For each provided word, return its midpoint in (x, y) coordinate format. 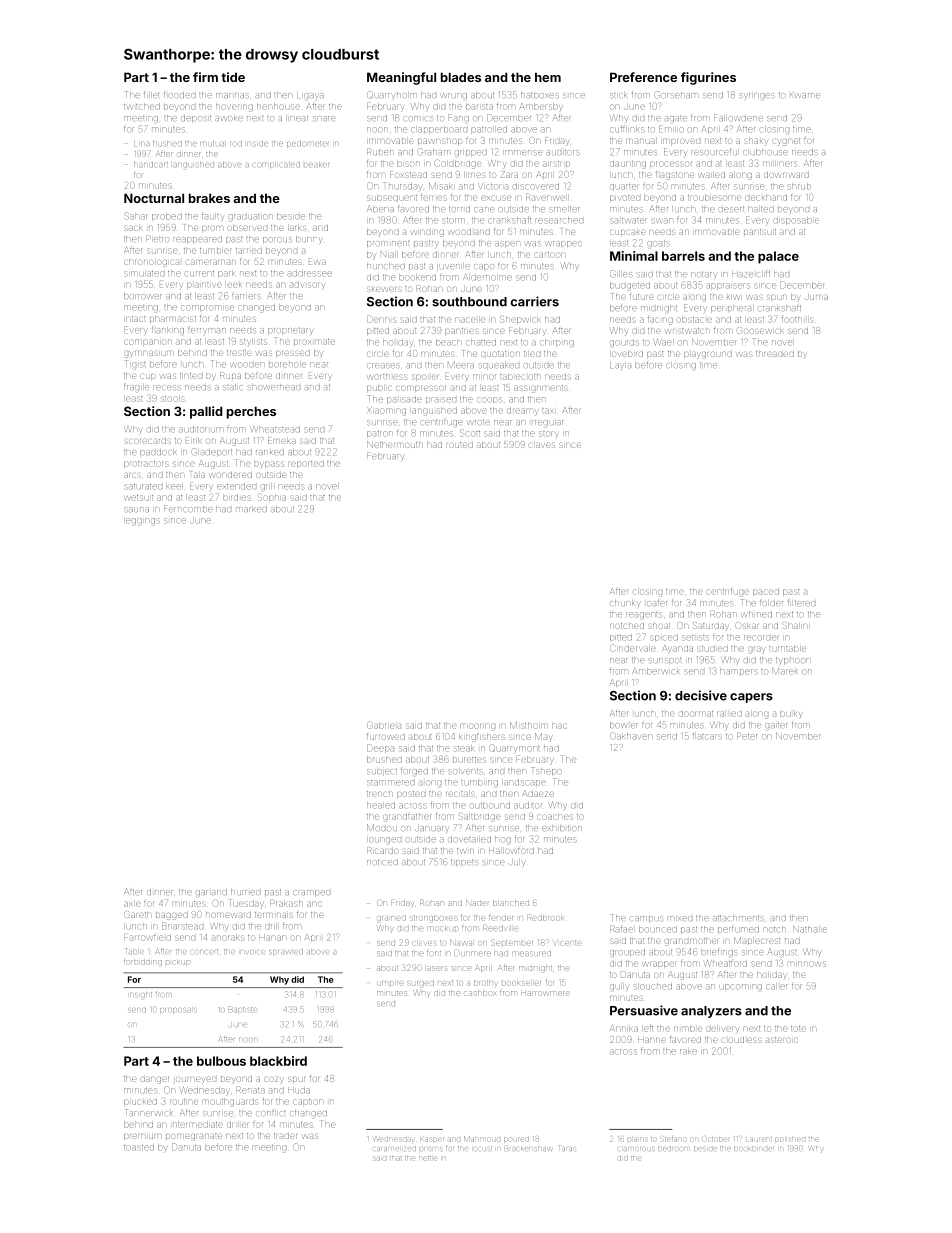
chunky (624, 604)
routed (459, 445)
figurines (708, 78)
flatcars (707, 736)
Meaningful (401, 78)
